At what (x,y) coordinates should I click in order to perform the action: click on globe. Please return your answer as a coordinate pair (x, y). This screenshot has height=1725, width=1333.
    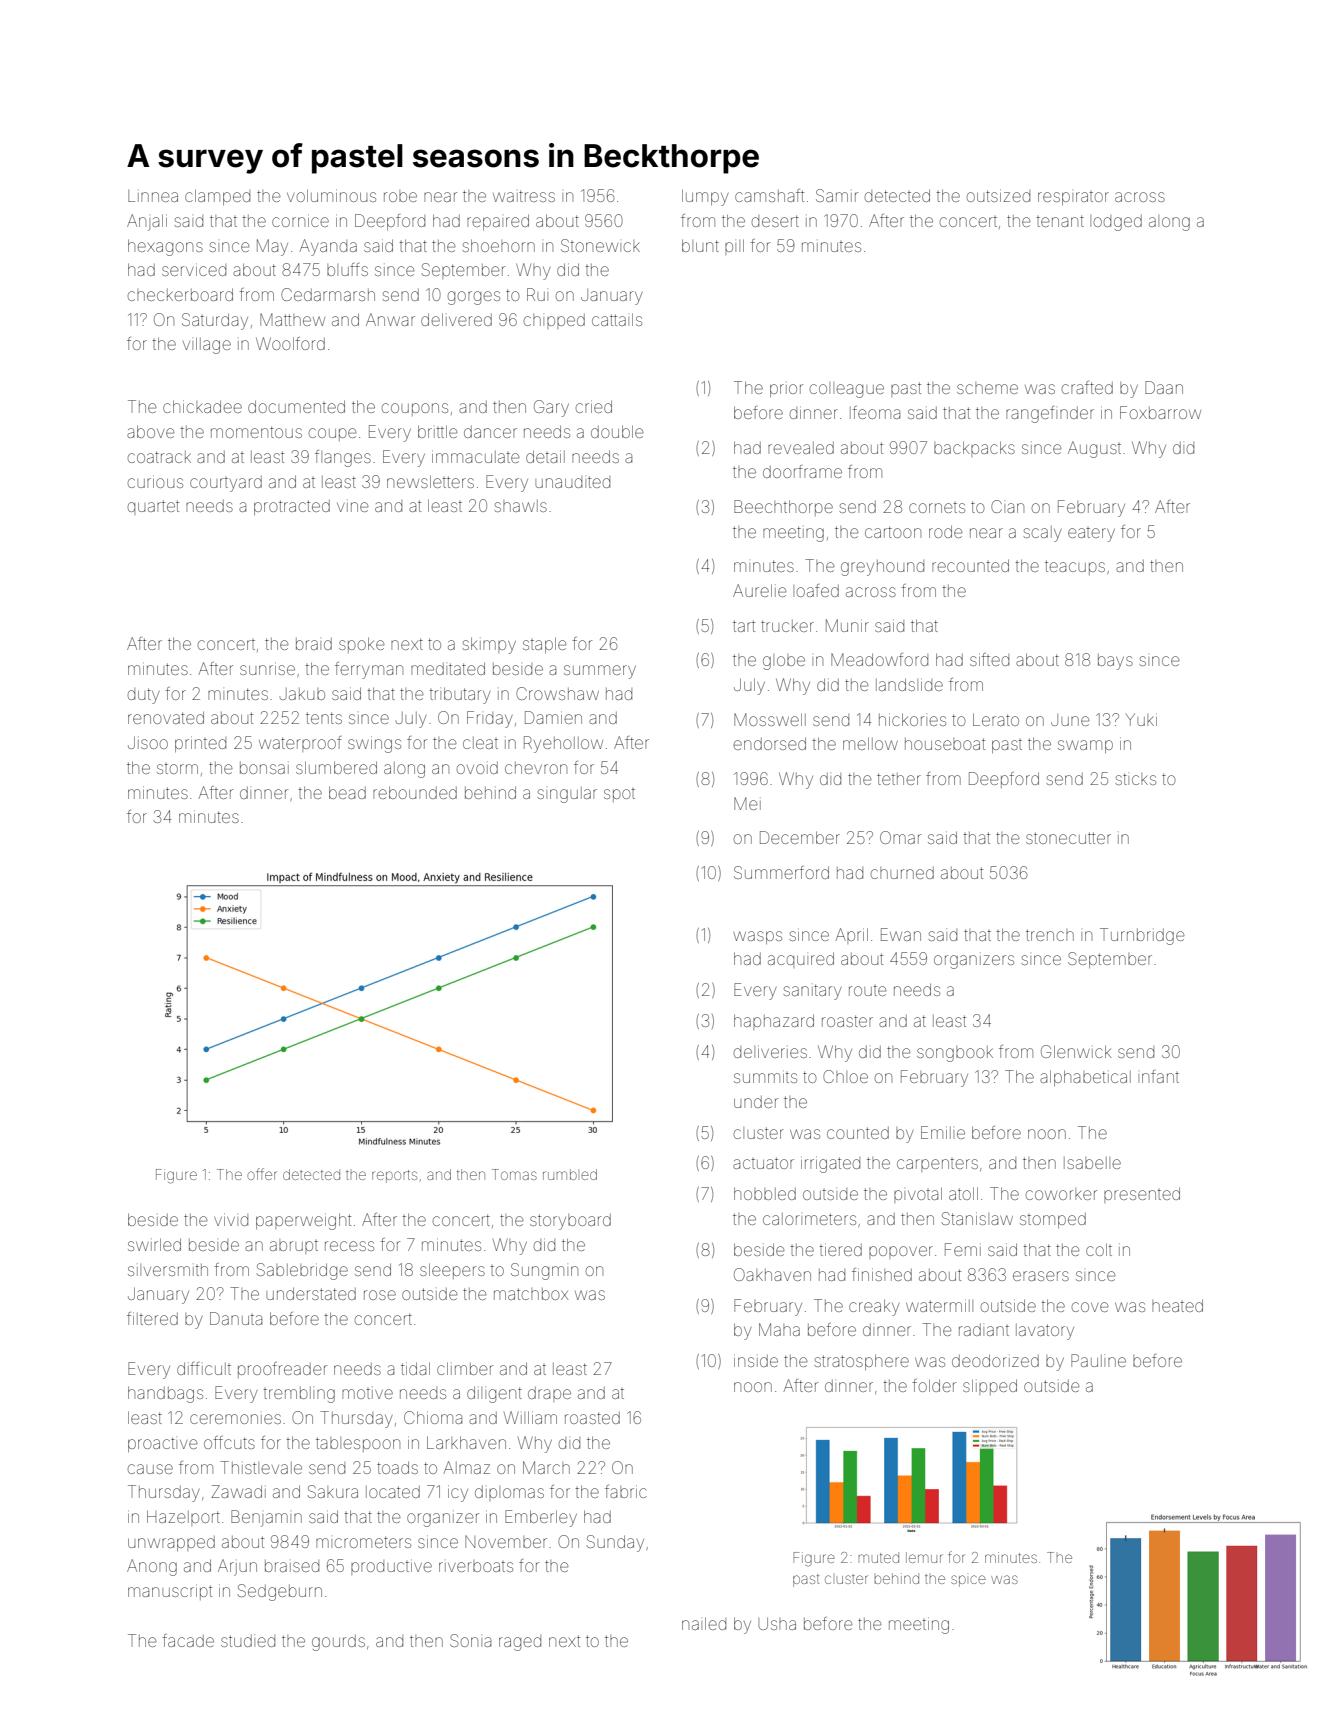
    Looking at the image, I should click on (784, 662).
